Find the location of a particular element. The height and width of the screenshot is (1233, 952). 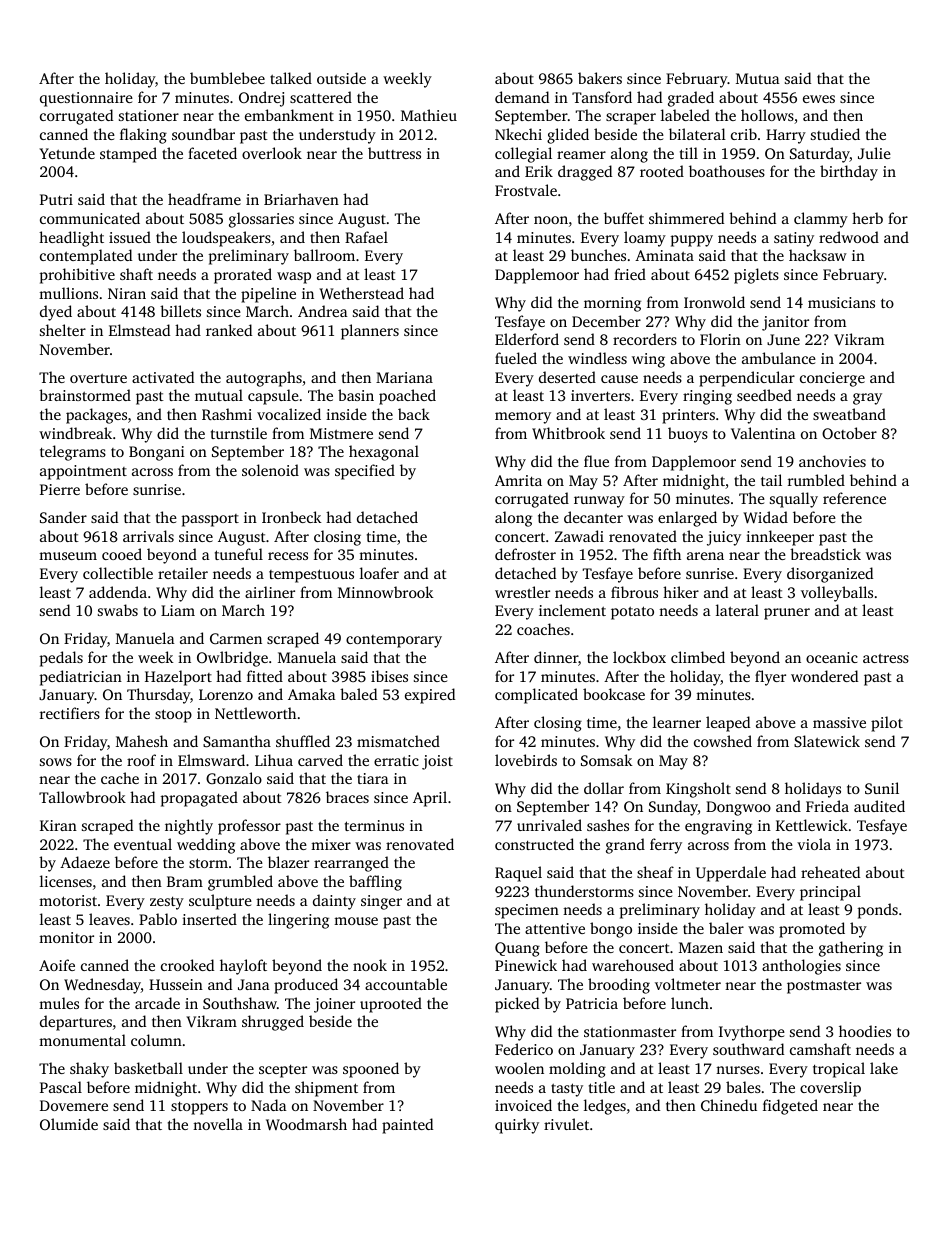

Gonzalo is located at coordinates (234, 778).
